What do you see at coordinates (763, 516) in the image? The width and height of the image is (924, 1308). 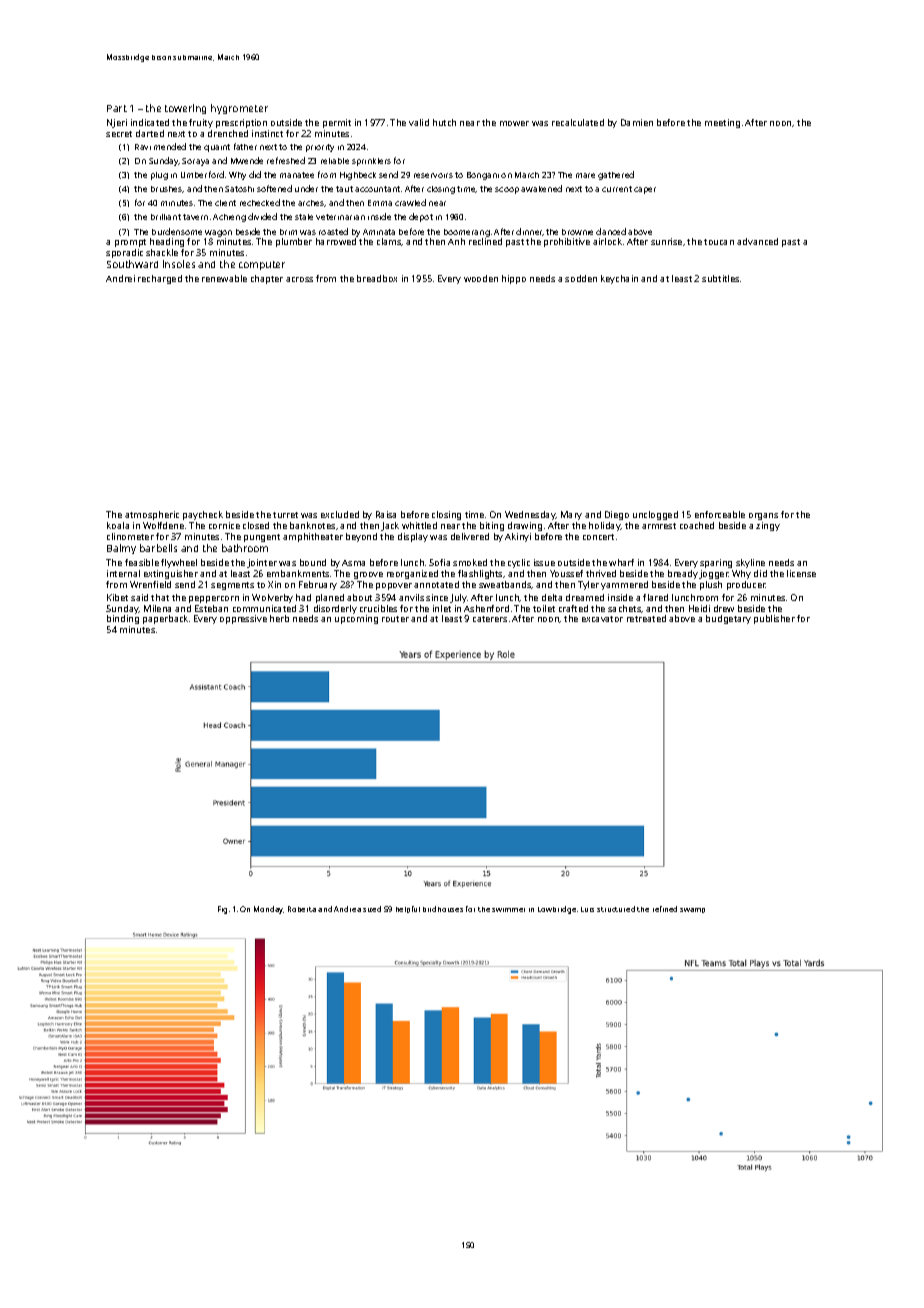 I see `organs` at bounding box center [763, 516].
